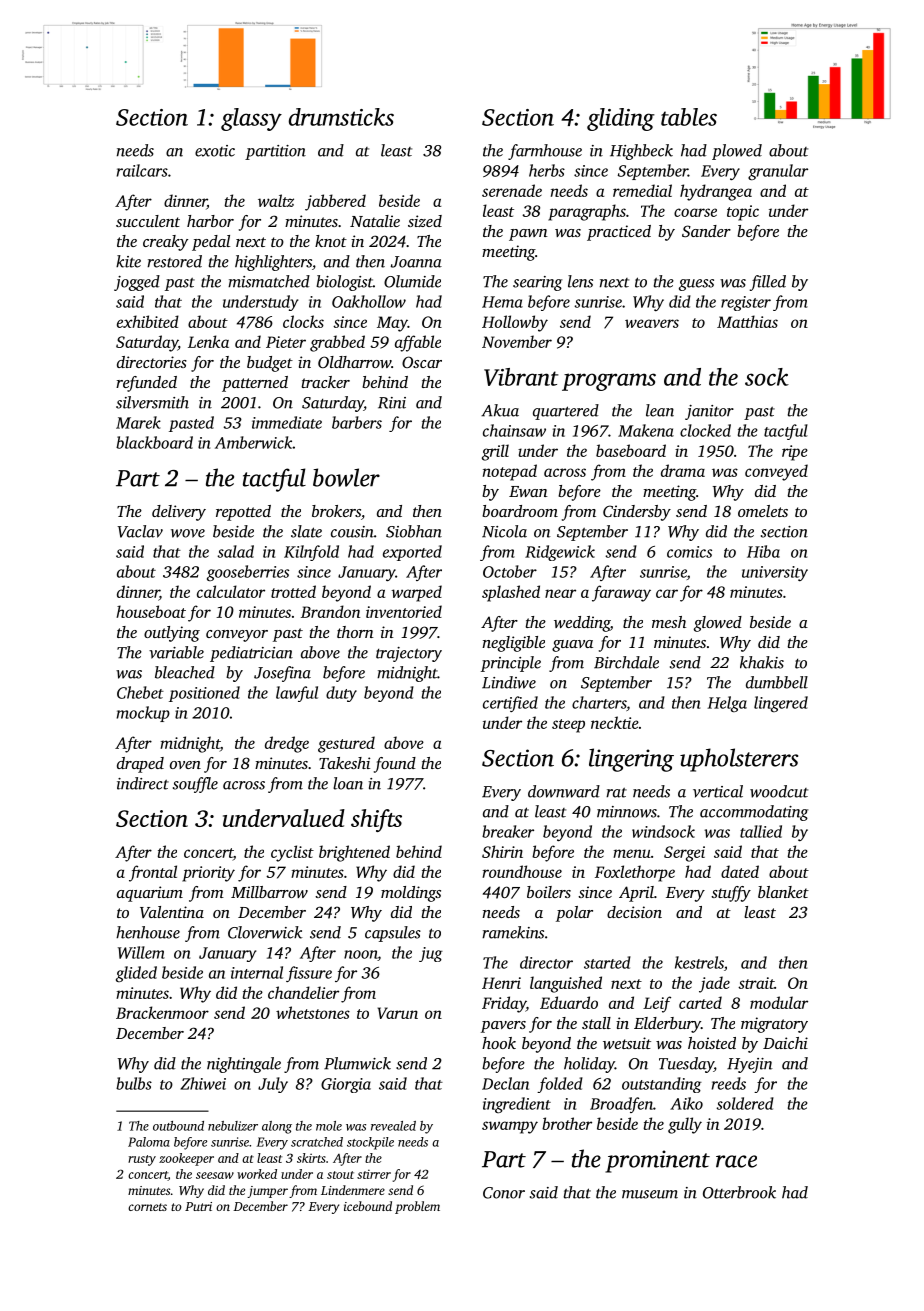 Image resolution: width=924 pixels, height=1311 pixels. Describe the element at coordinates (341, 117) in the screenshot. I see `drumsticks` at that location.
